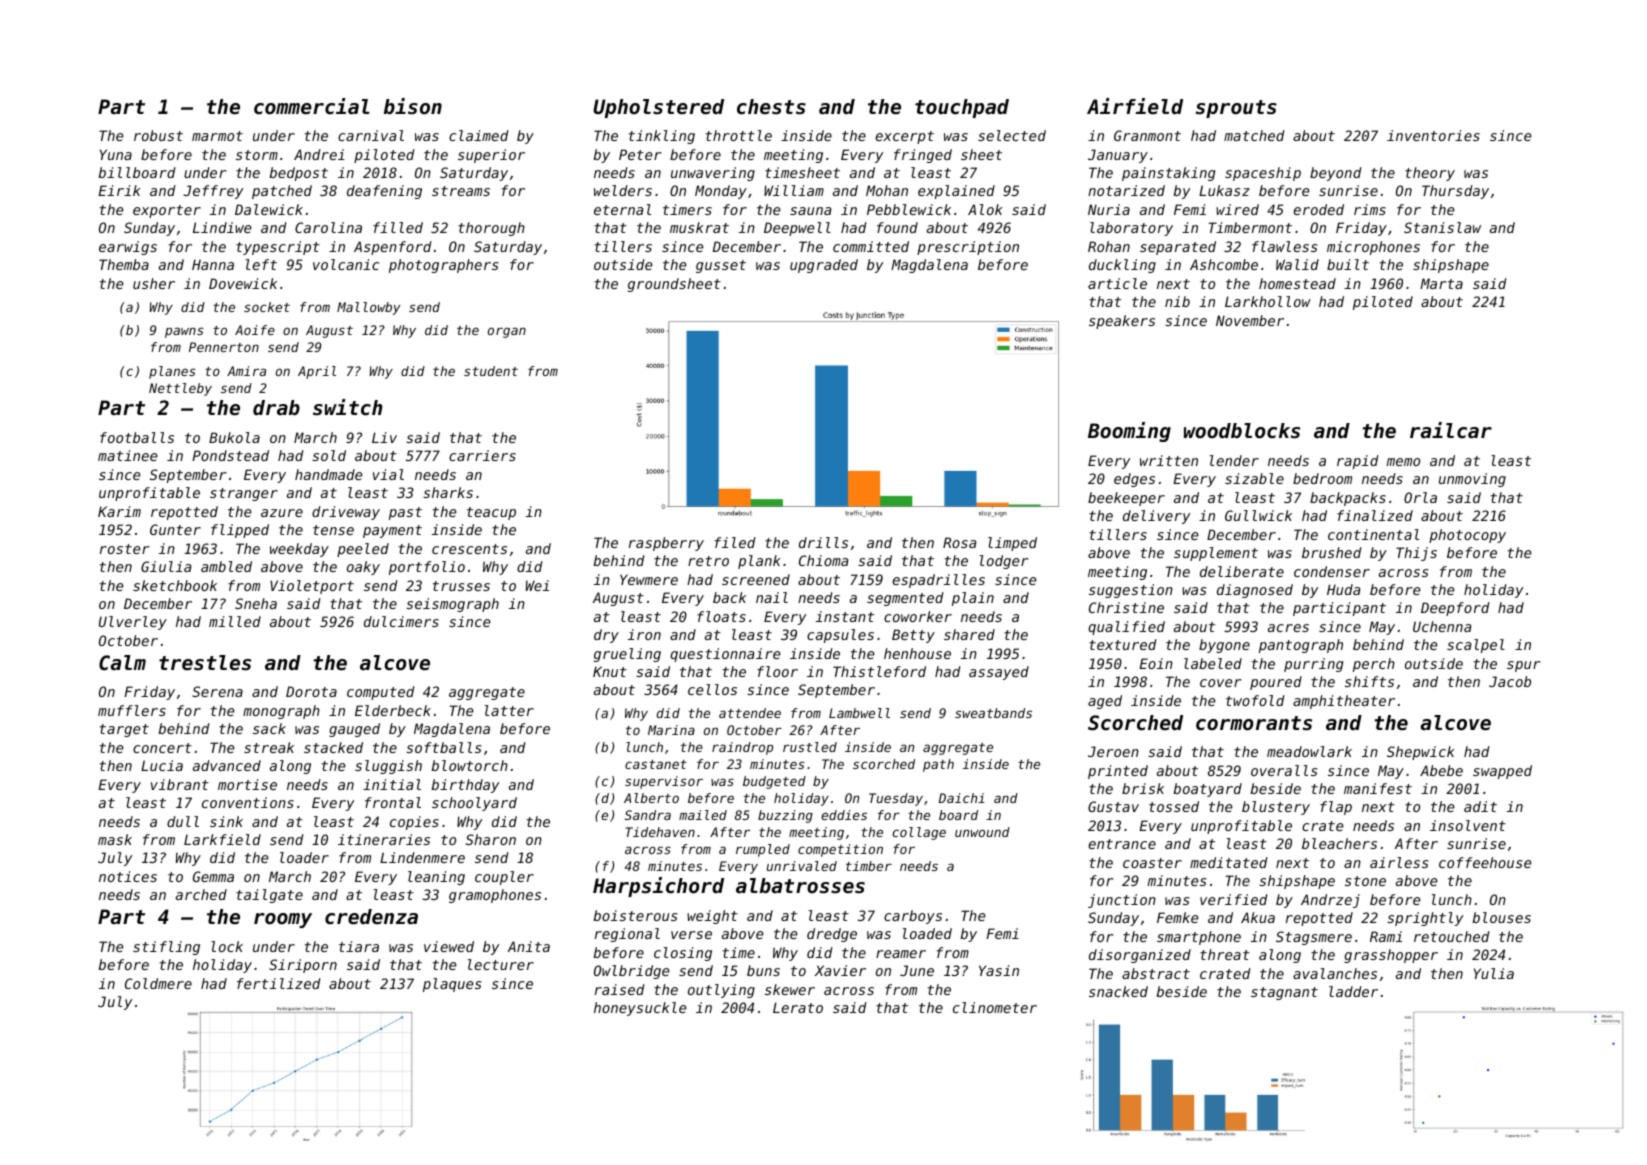 The image size is (1647, 1165). I want to click on Pennerton, so click(224, 347).
